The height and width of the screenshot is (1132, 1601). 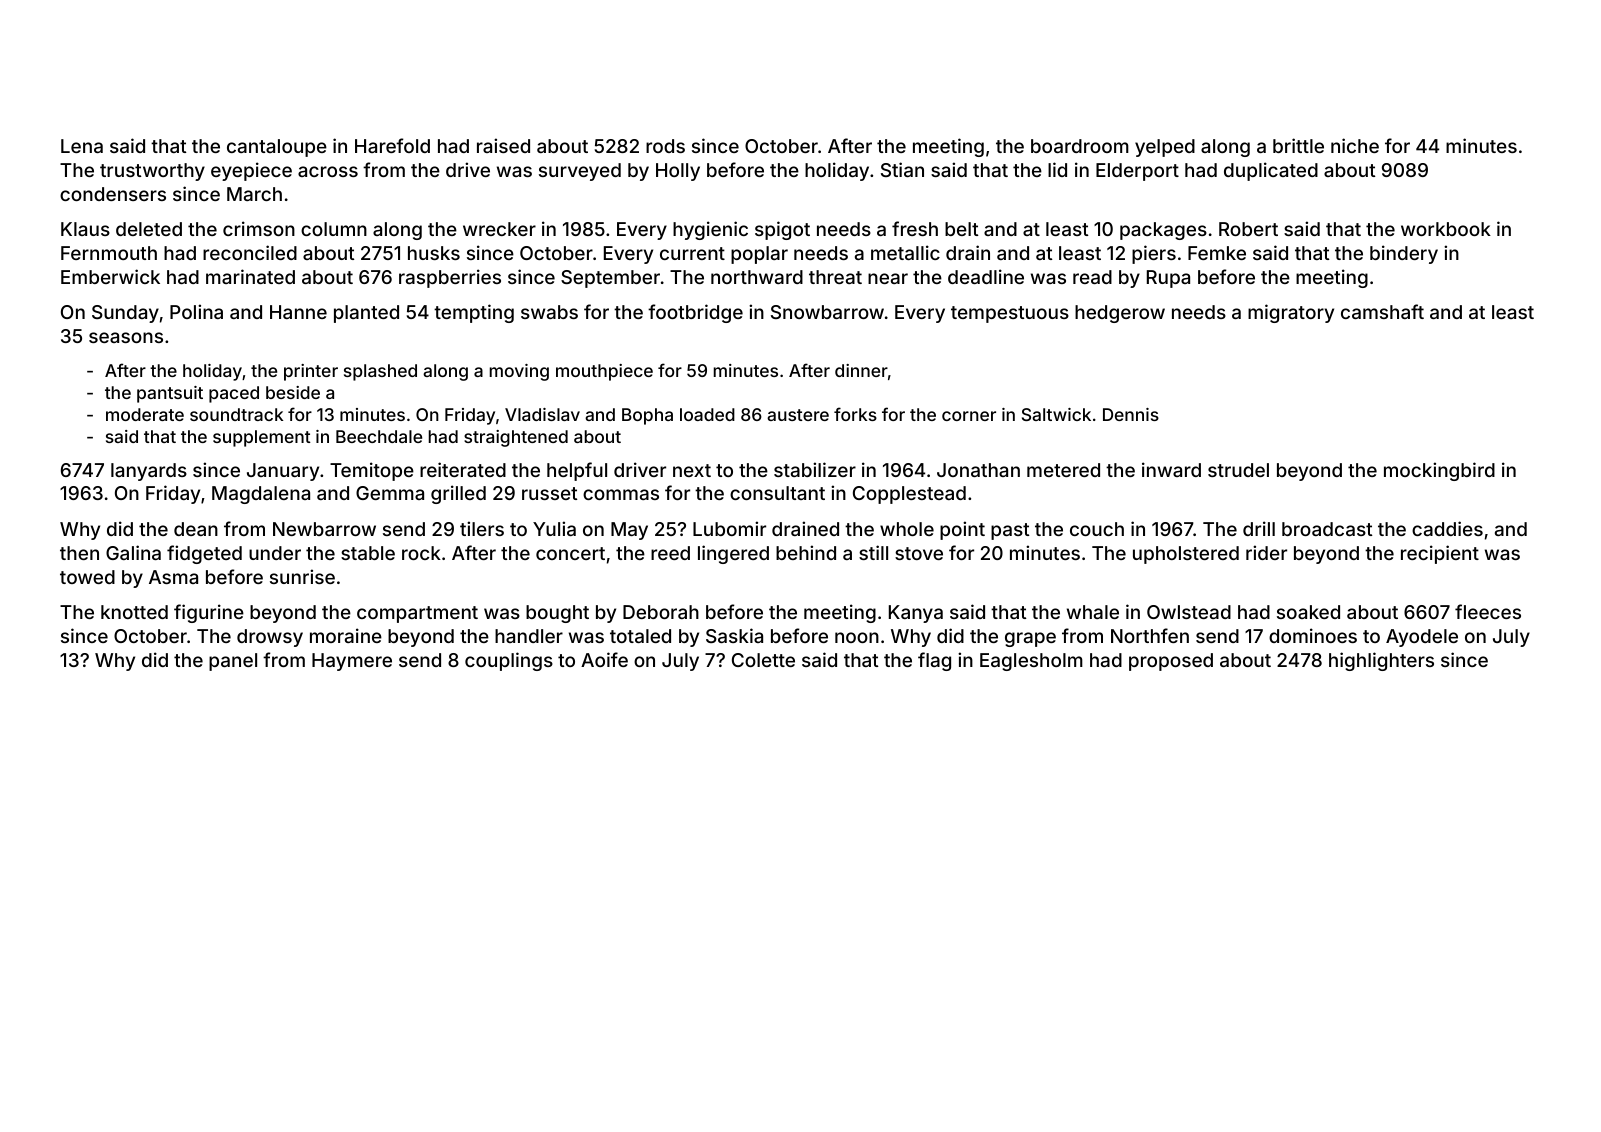 I want to click on Sunday, so click(x=125, y=314).
